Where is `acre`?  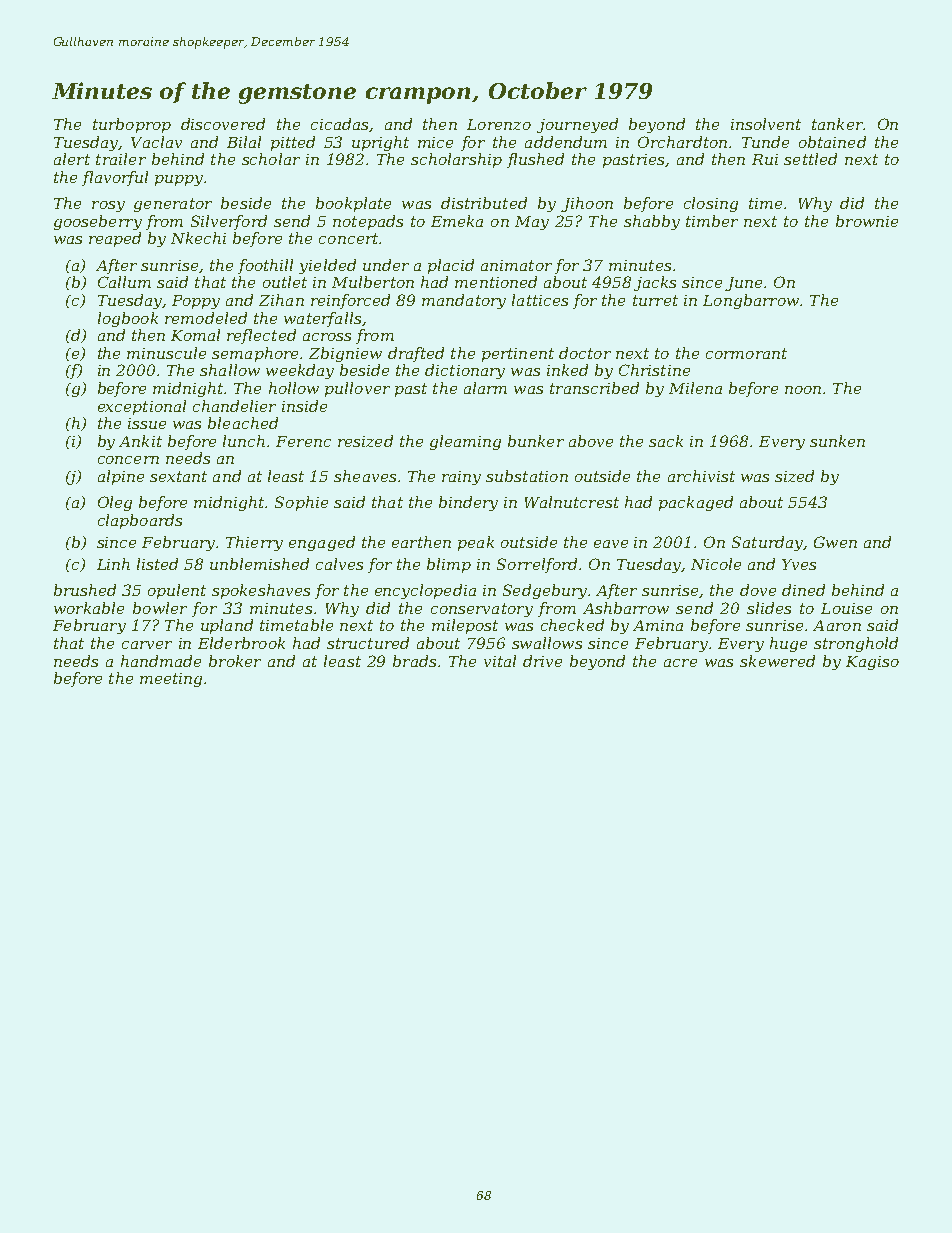
acre is located at coordinates (680, 663).
